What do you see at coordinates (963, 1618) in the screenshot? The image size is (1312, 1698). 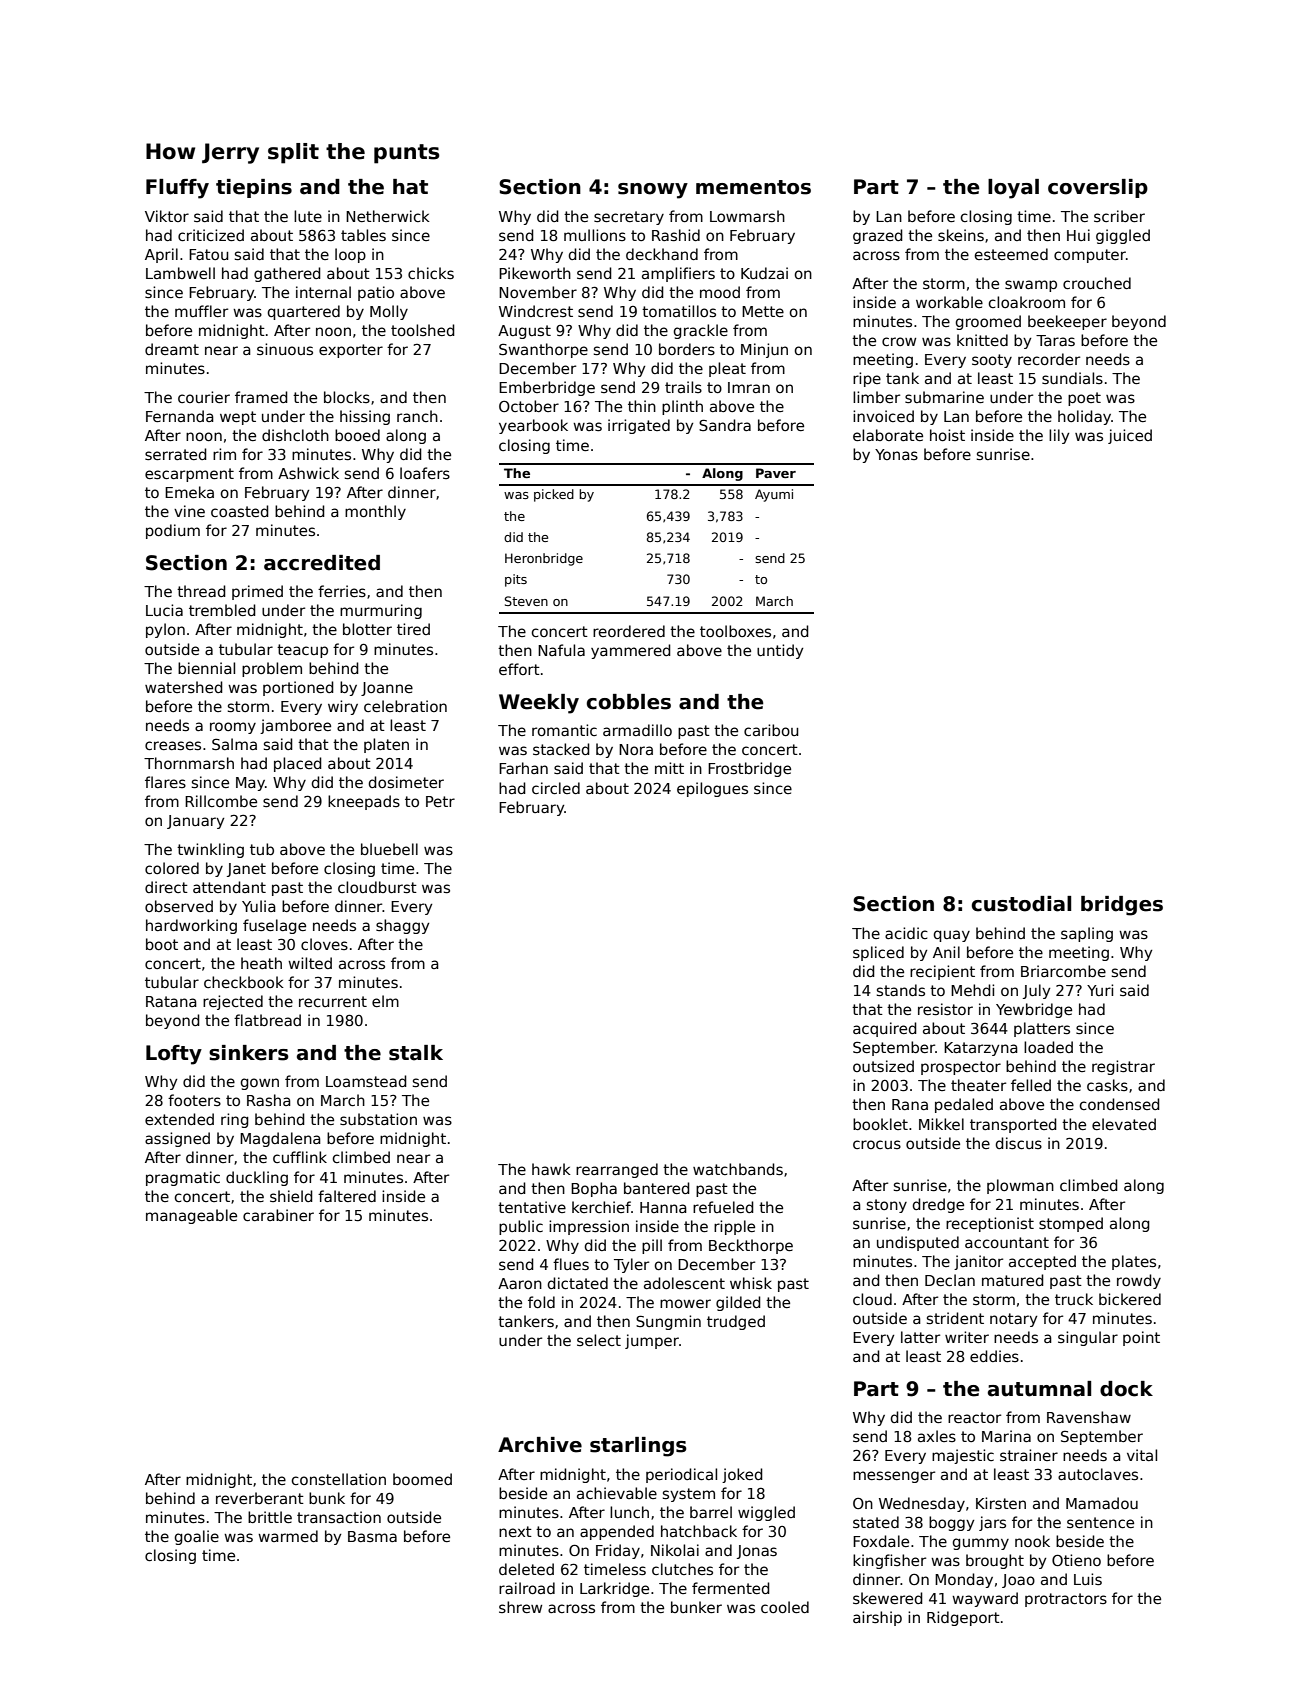 I see `Ridgeport` at bounding box center [963, 1618].
